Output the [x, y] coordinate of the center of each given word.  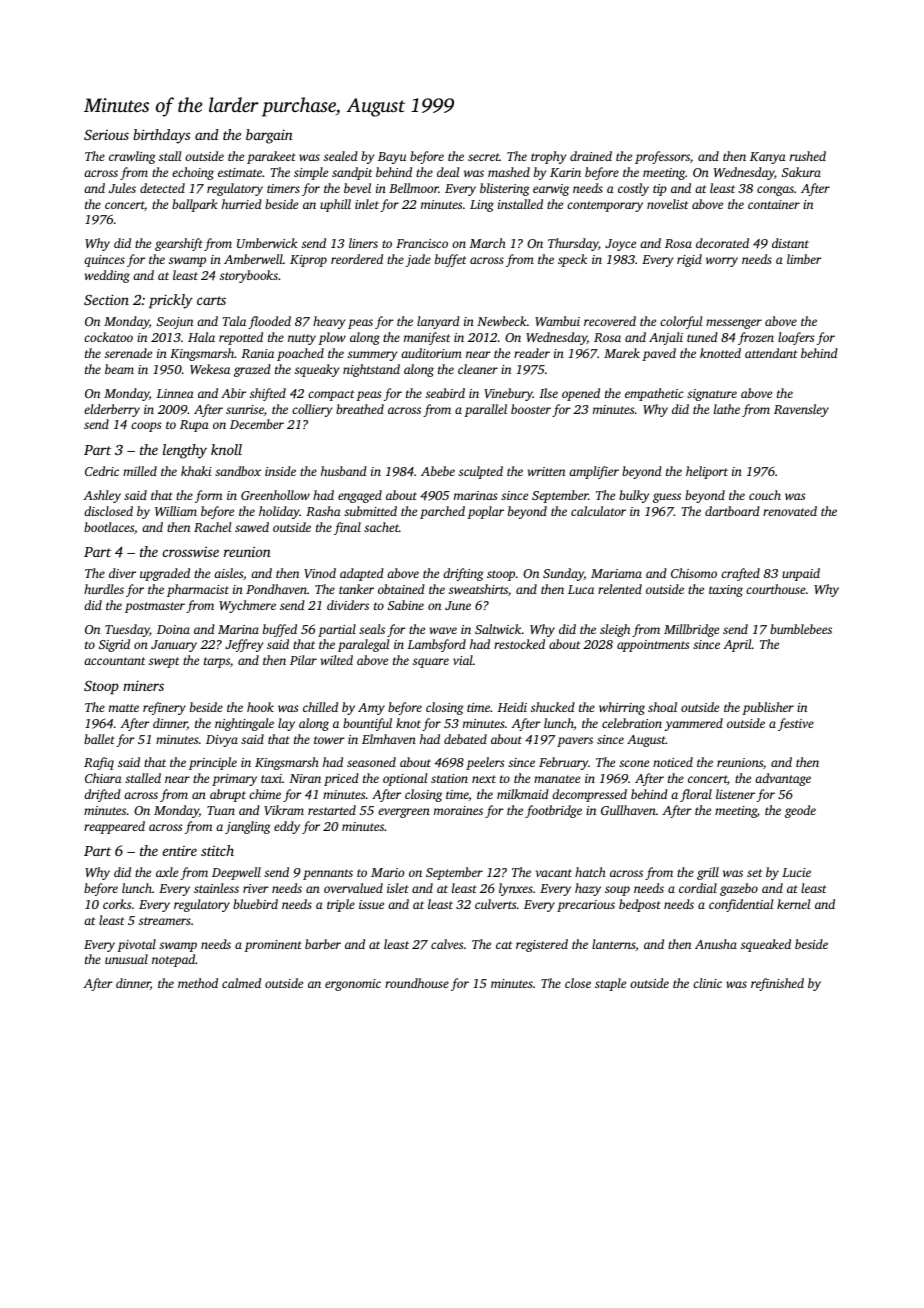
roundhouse [417, 983]
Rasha [323, 511]
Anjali [666, 338]
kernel [793, 904]
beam [119, 369]
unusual [126, 959]
